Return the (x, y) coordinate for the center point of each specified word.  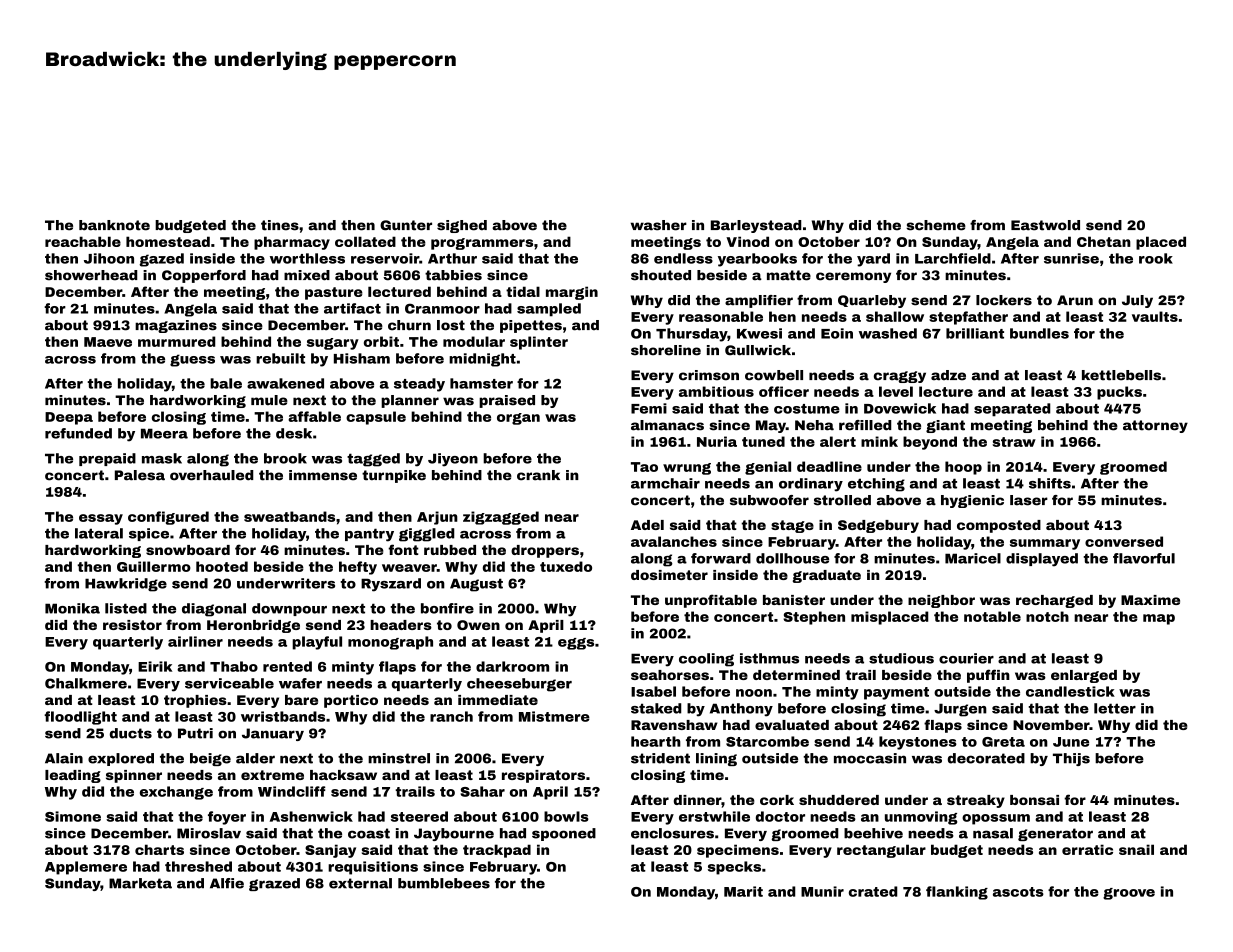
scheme (936, 225)
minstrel (399, 758)
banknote (114, 225)
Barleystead (756, 226)
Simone (73, 816)
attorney (1155, 426)
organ (518, 419)
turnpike (394, 476)
